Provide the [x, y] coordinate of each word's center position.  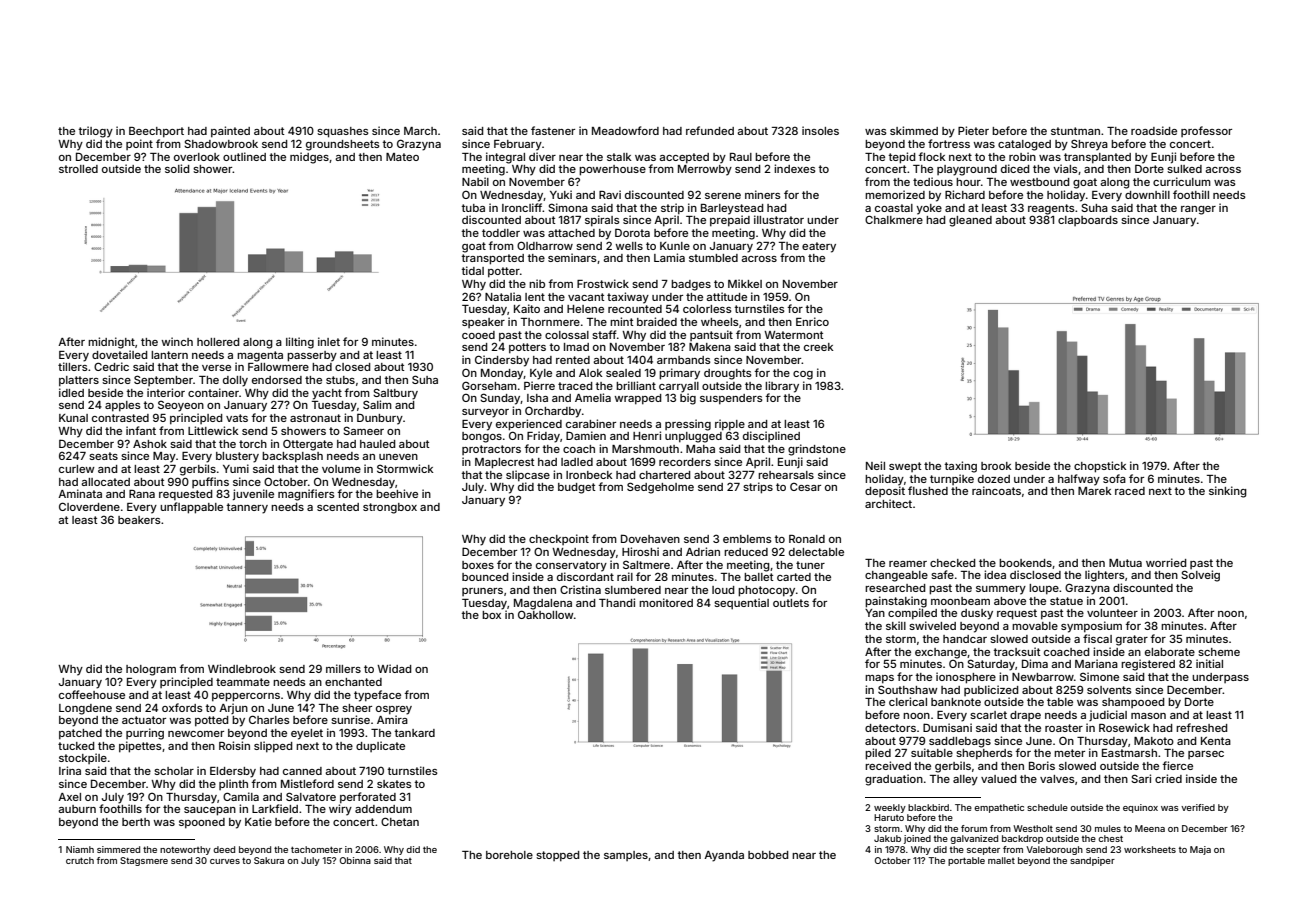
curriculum [1182, 181]
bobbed [768, 855]
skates [394, 784]
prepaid [730, 221]
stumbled [713, 258]
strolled [78, 169]
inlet [329, 341]
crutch [80, 860]
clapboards [1088, 221]
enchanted [353, 682]
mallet [1001, 860]
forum [974, 828]
